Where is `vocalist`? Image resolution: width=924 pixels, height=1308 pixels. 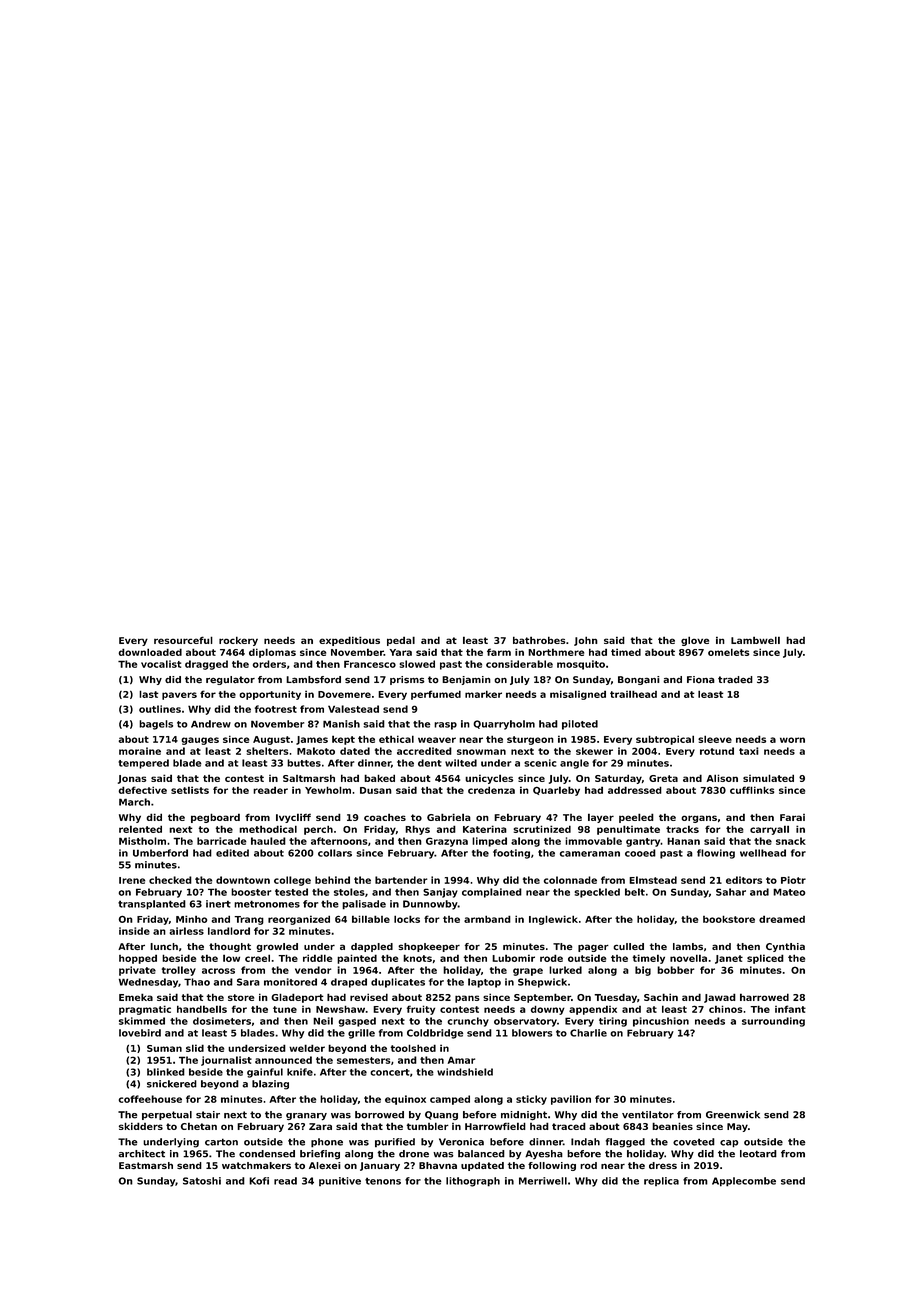
vocalist is located at coordinates (161, 664).
